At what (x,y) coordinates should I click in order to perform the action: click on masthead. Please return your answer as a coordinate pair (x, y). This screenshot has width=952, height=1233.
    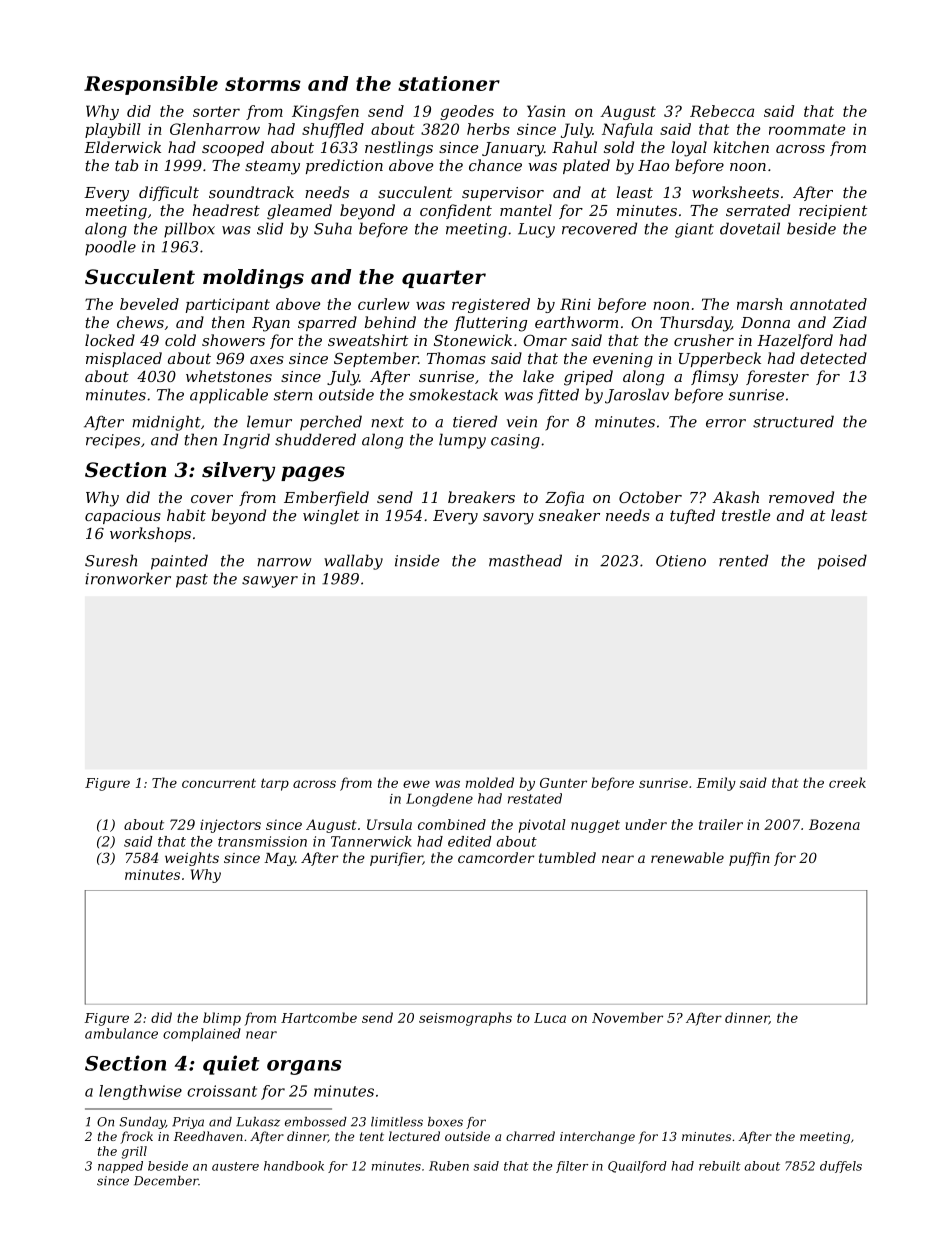
    Looking at the image, I should click on (525, 560).
